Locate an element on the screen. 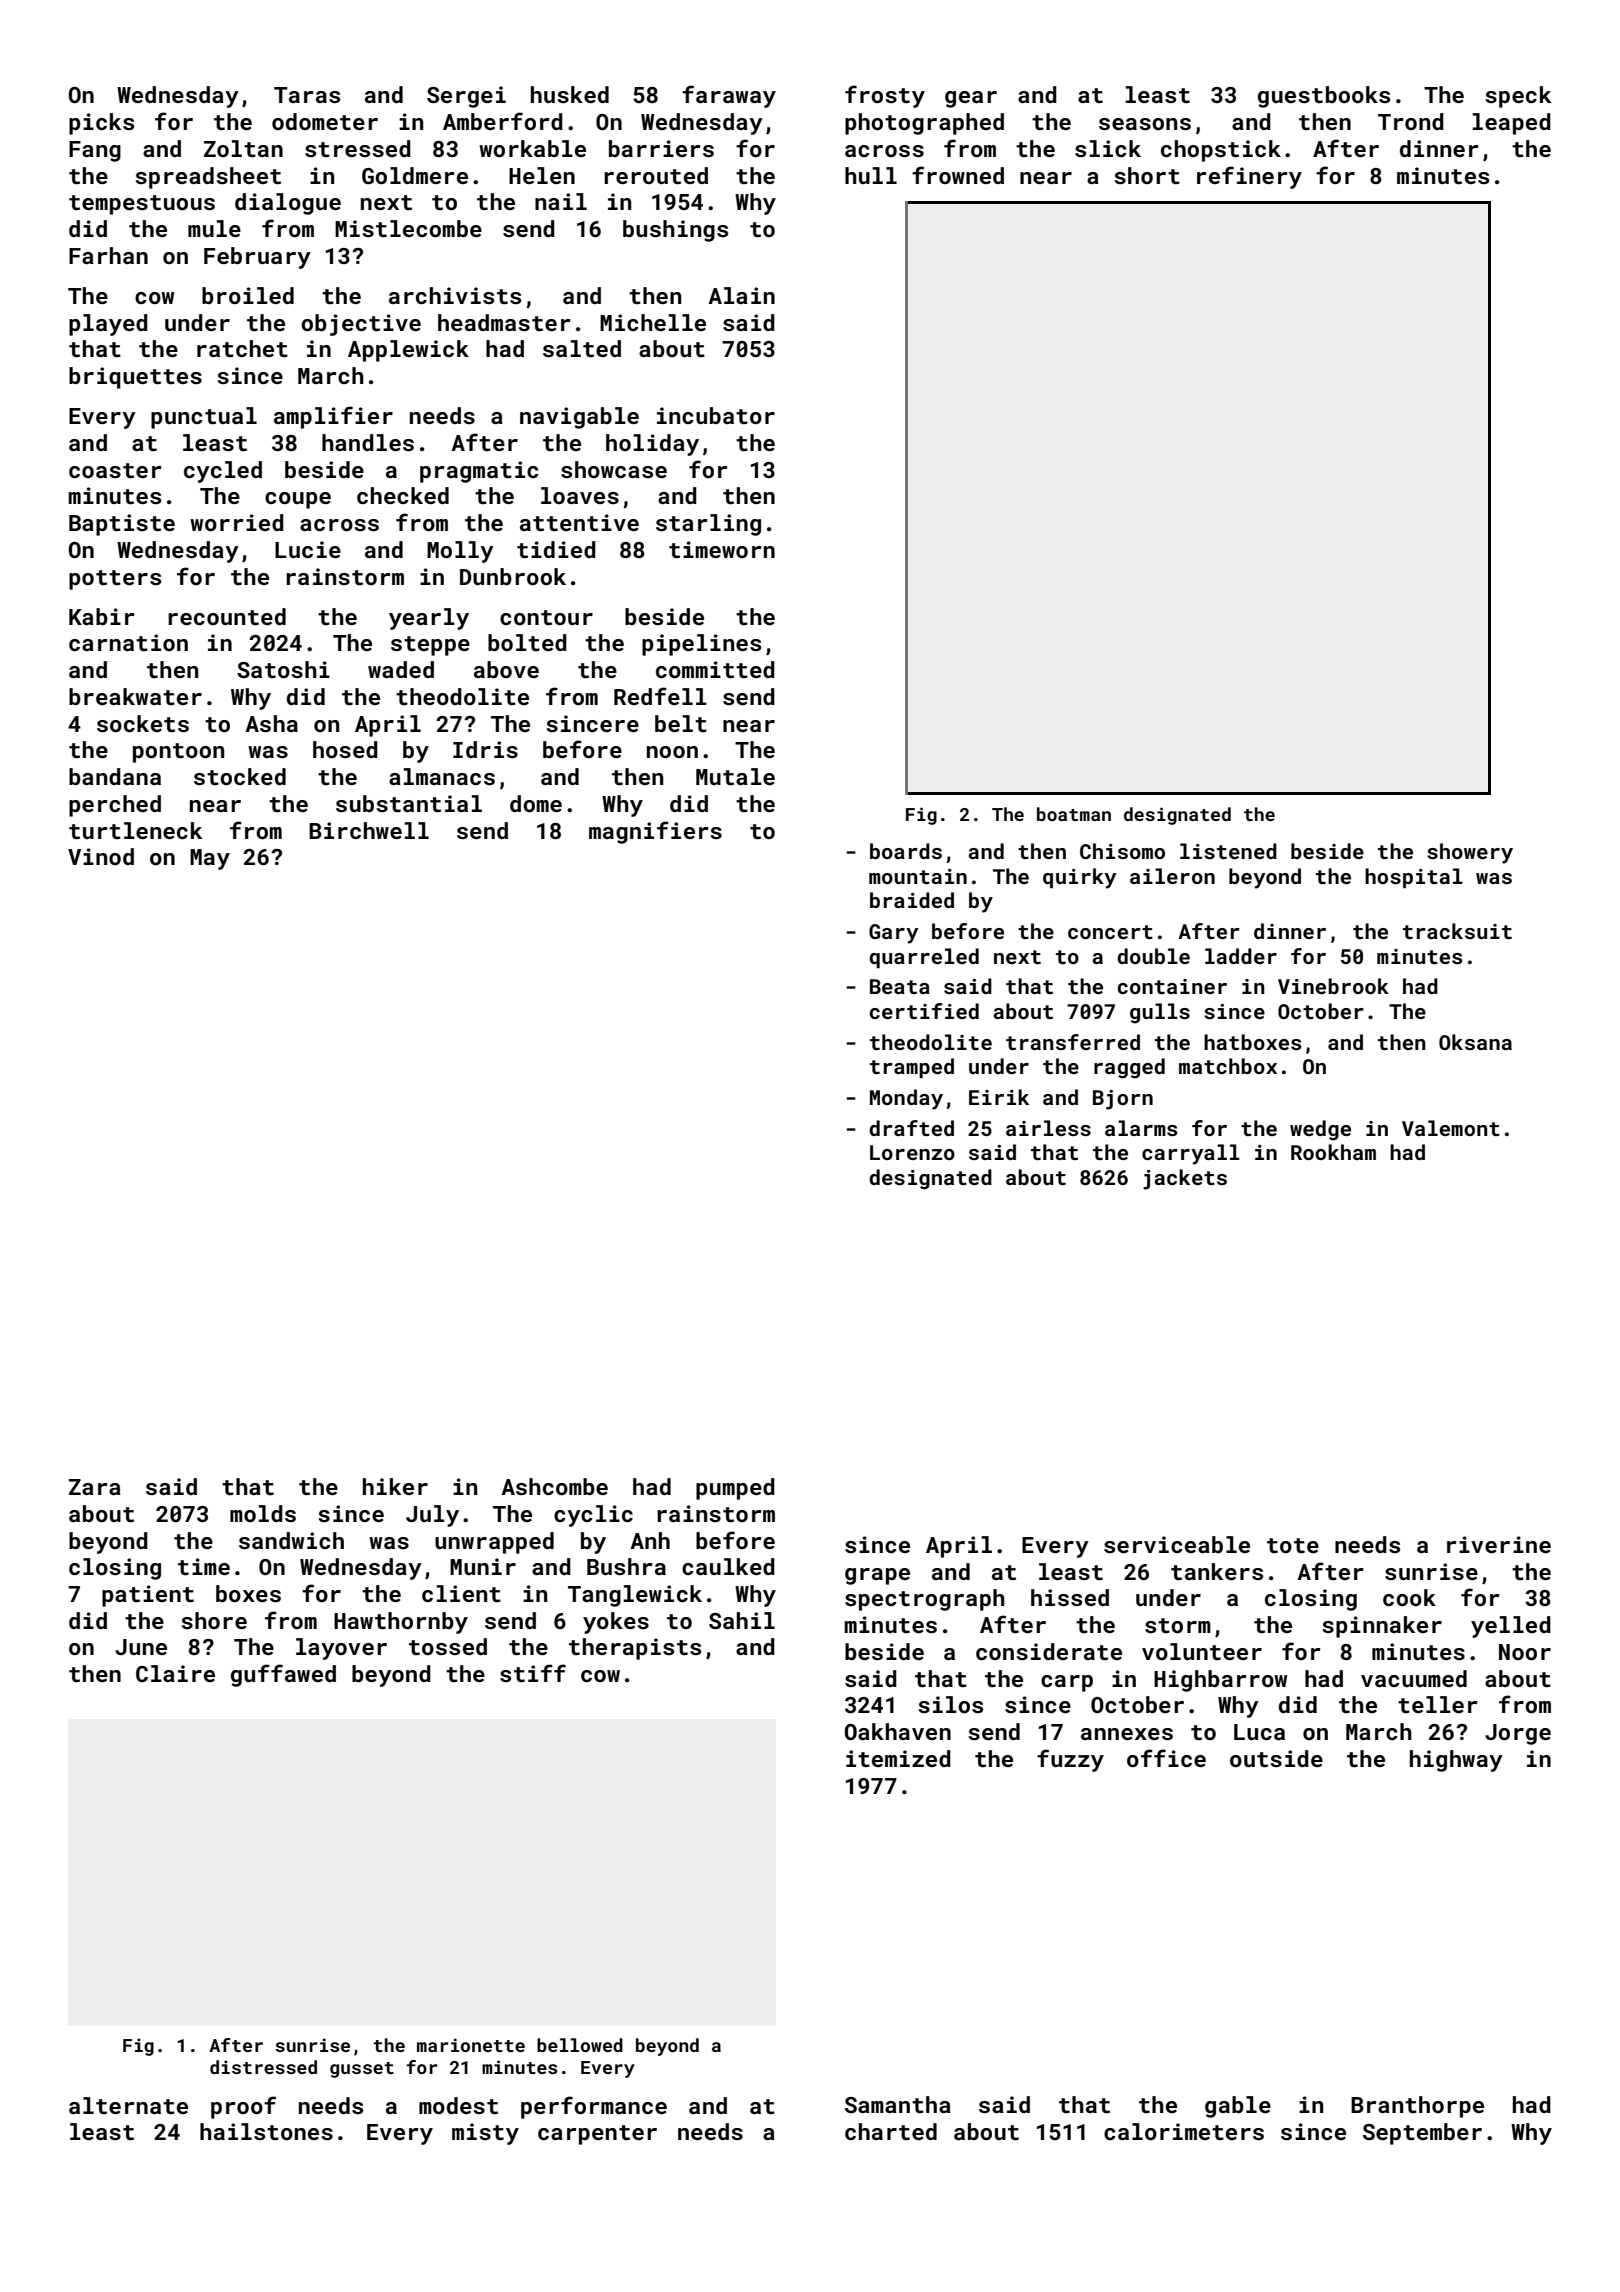 The image size is (1620, 2292). refinery is located at coordinates (1249, 177).
